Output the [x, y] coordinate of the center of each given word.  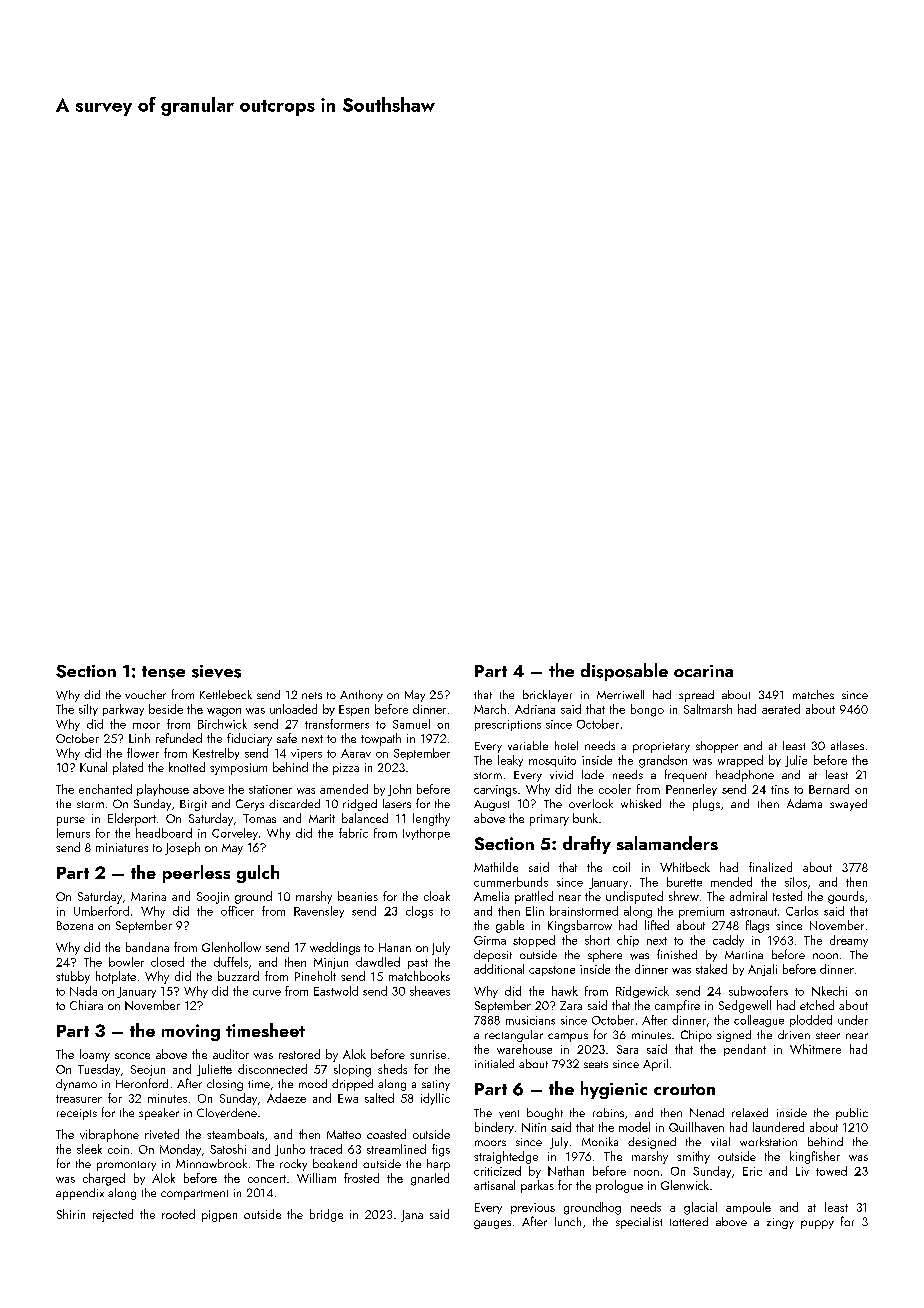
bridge [326, 1215]
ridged [360, 805]
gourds [846, 897]
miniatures [122, 847]
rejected [113, 1215]
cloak [437, 896]
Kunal [93, 767]
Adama [804, 803]
